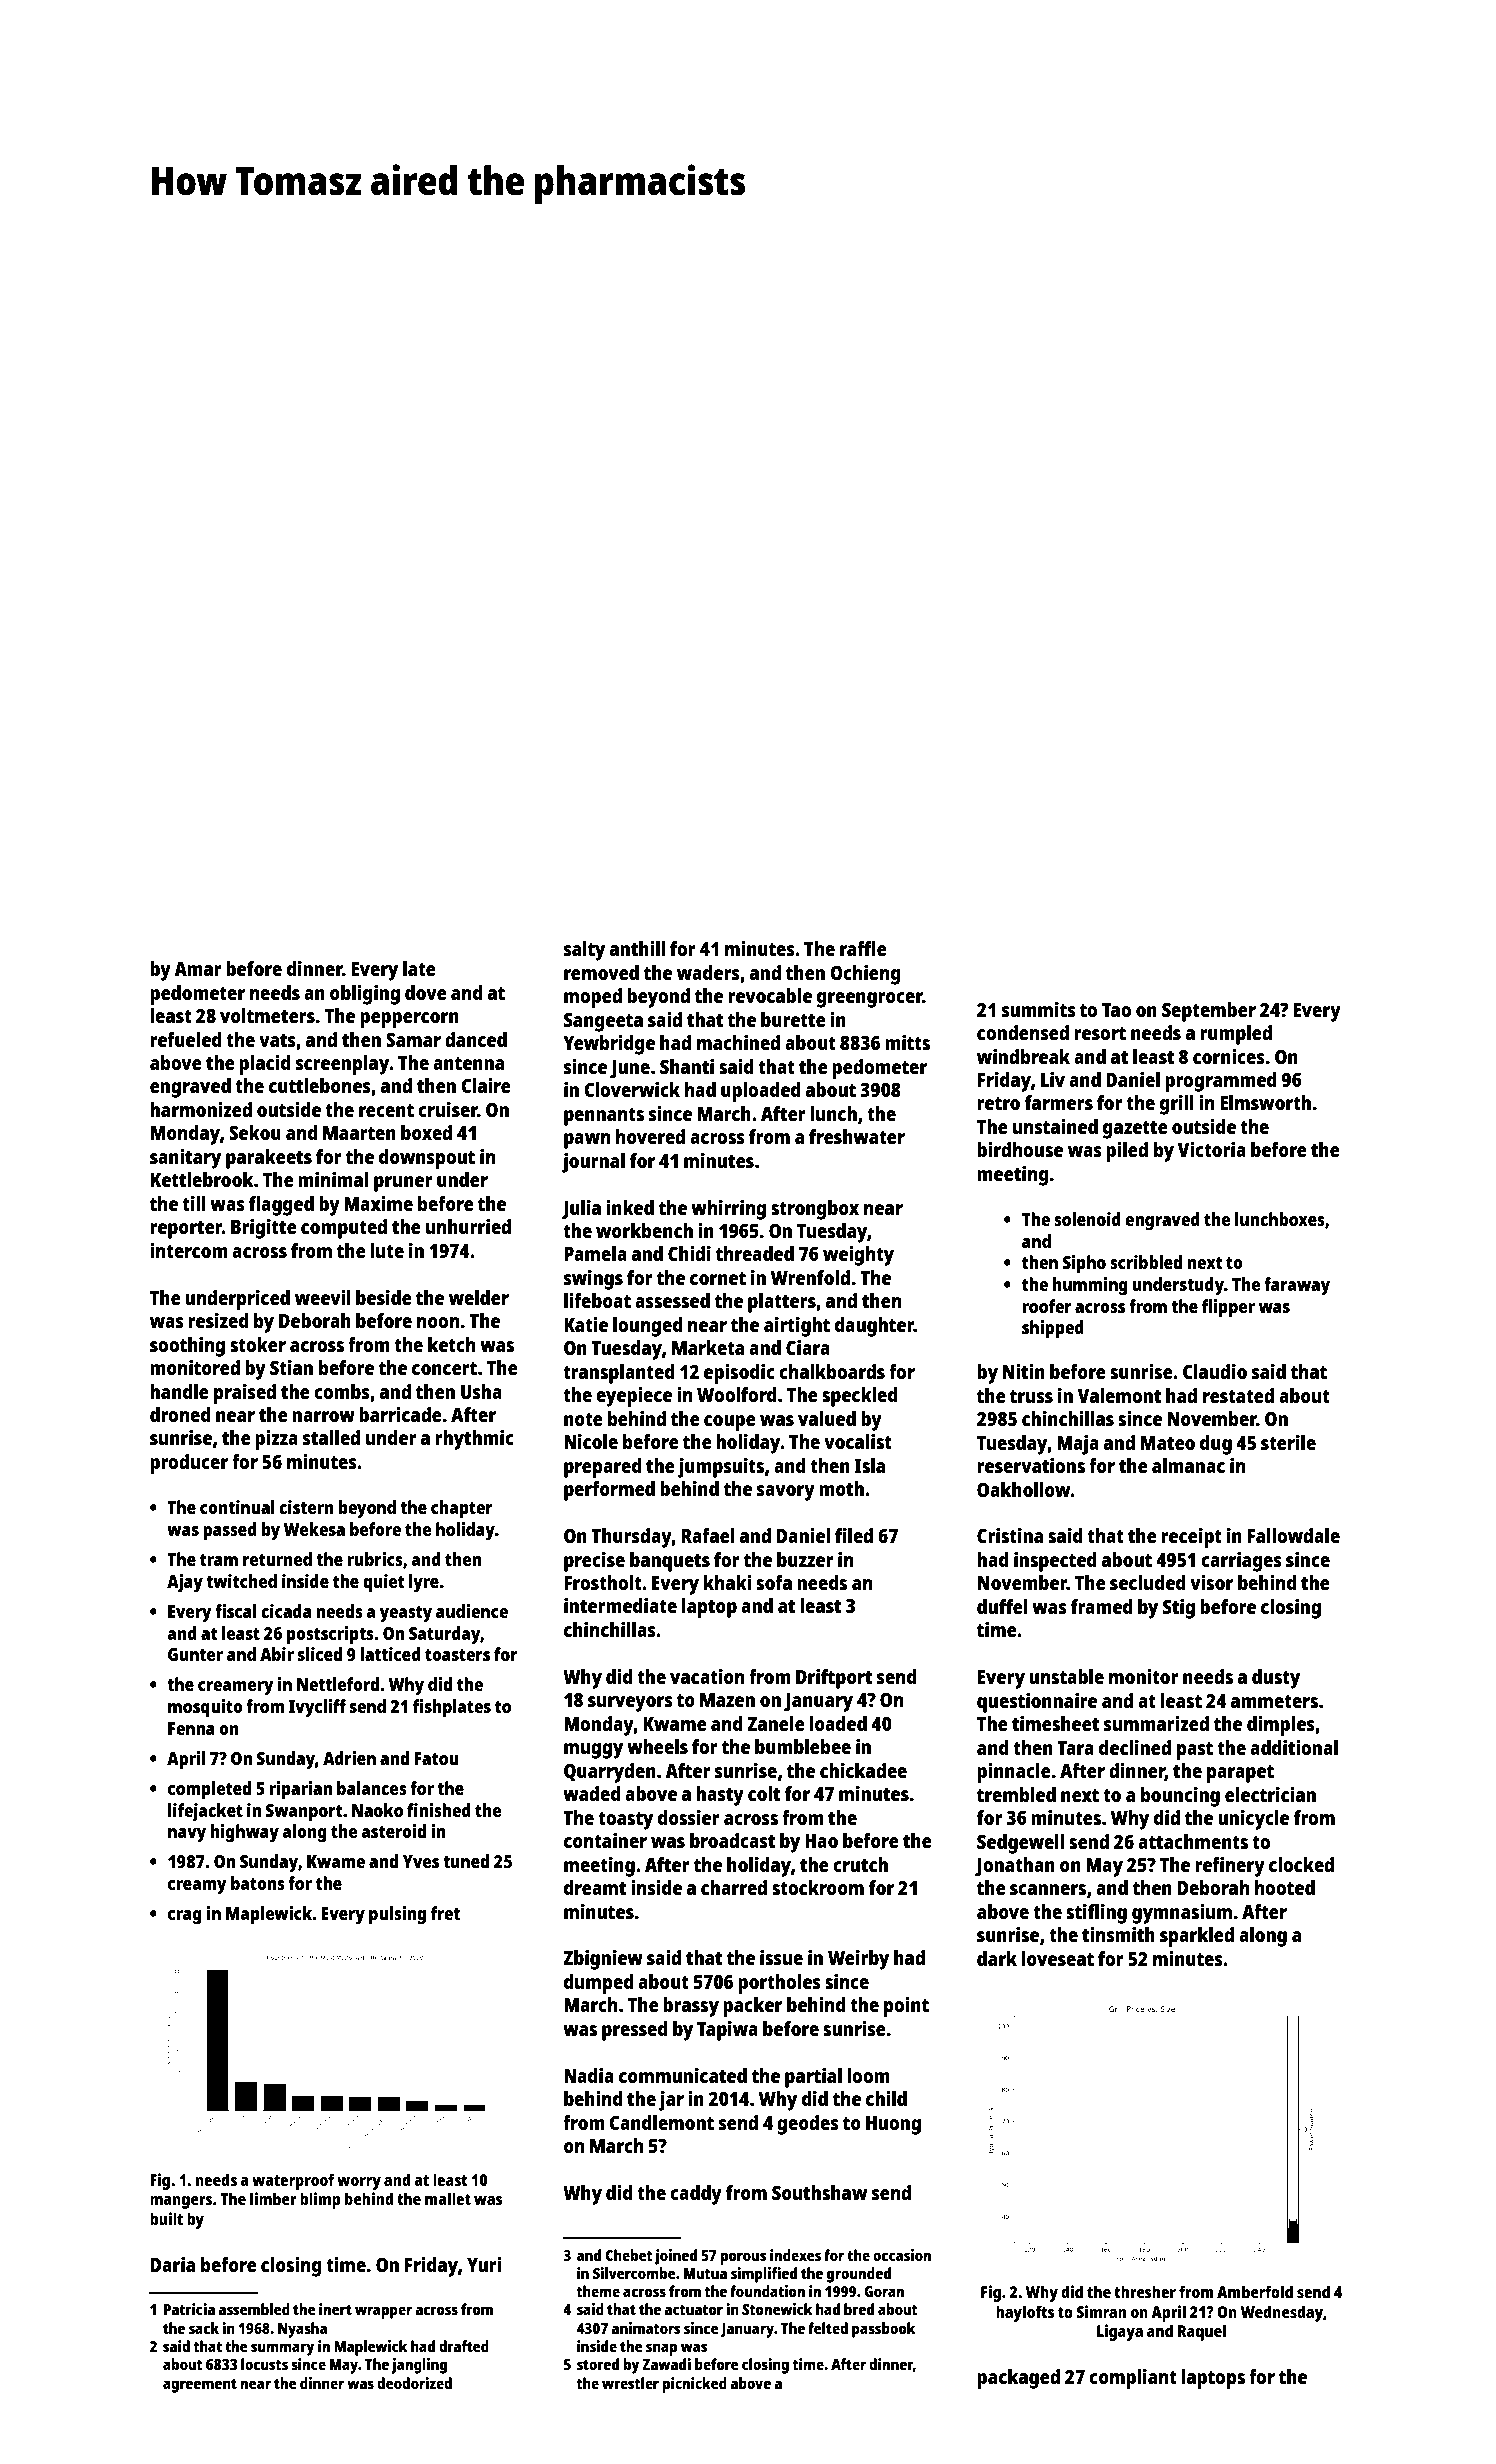 The height and width of the screenshot is (2464, 1496). Describe the element at coordinates (815, 1210) in the screenshot. I see `strongbox` at that location.
